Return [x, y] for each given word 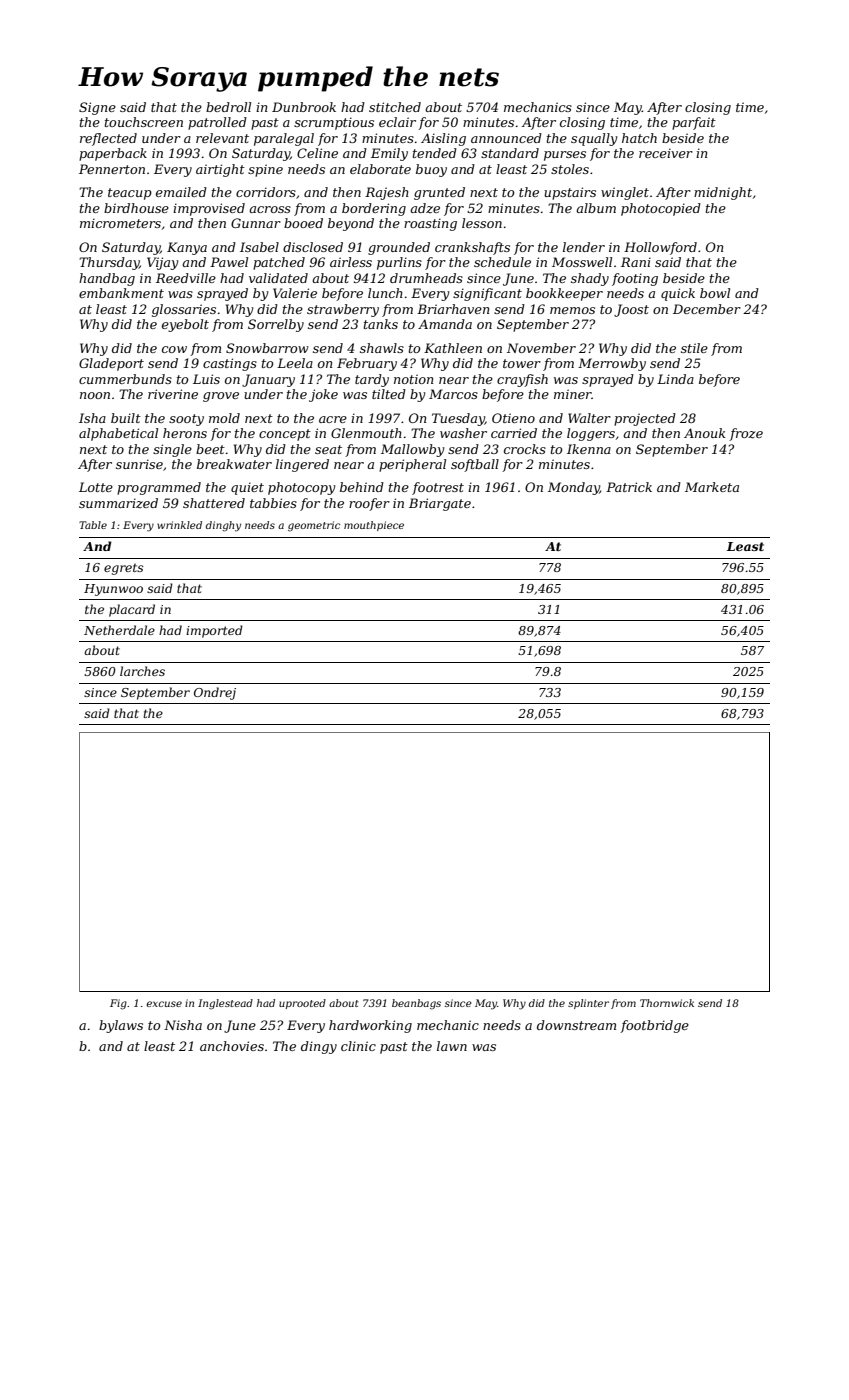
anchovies [232, 1046]
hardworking [370, 1026]
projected [645, 419]
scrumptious [334, 123]
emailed [181, 192]
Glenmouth [366, 433]
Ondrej [215, 693]
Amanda [445, 324]
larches [142, 671]
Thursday [109, 263]
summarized [118, 503]
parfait [694, 123]
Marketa [712, 487]
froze [746, 434]
